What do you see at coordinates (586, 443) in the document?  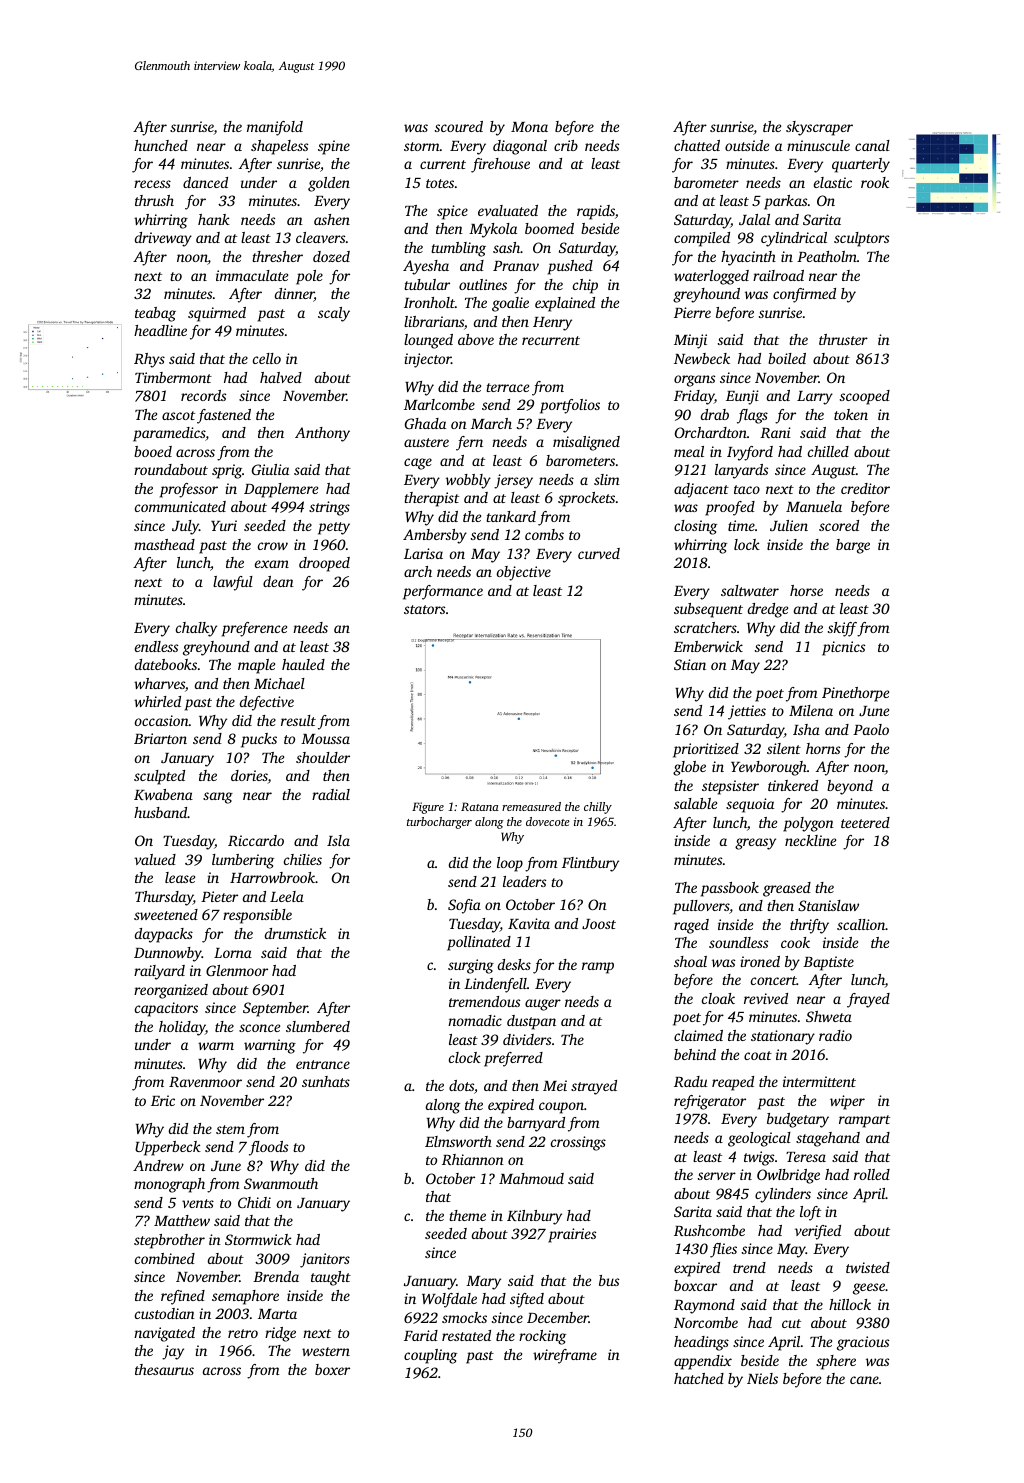 I see `misaligned` at bounding box center [586, 443].
